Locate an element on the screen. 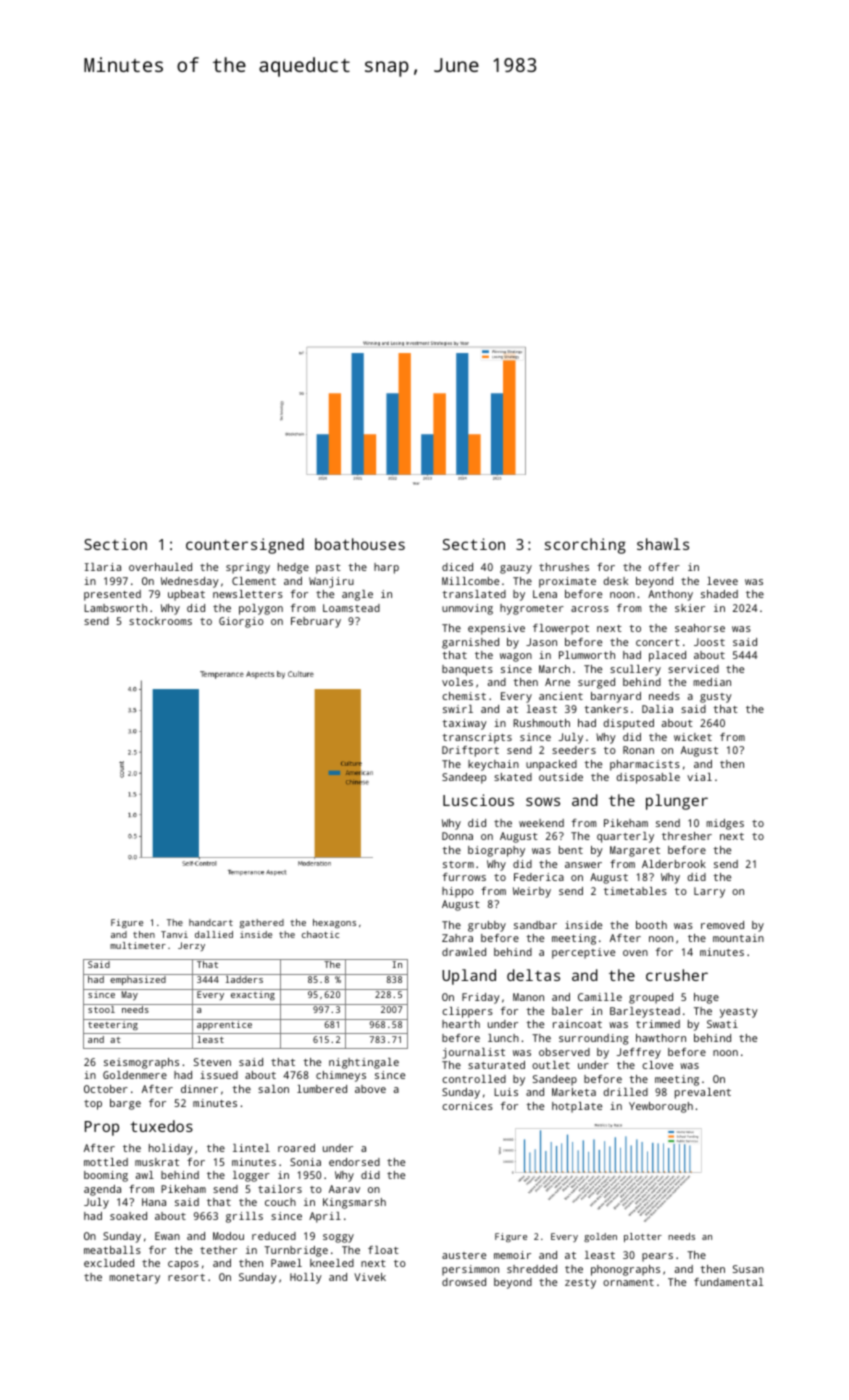 The image size is (849, 1400). shawls is located at coordinates (663, 544).
